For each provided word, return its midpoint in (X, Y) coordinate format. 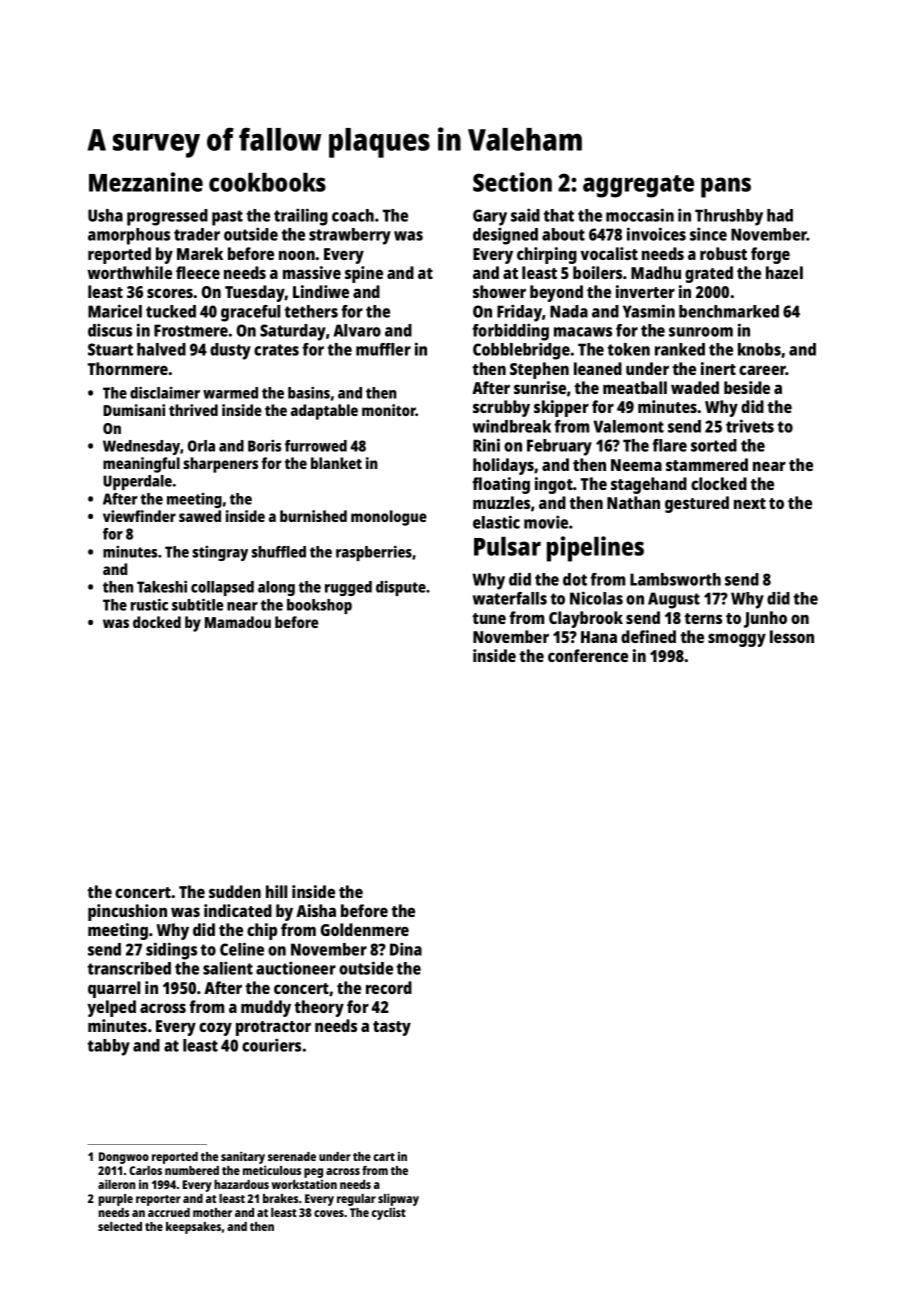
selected (120, 1226)
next (750, 503)
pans (726, 187)
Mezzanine (146, 182)
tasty (392, 1028)
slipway (398, 1199)
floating (501, 485)
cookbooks (267, 182)
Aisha (316, 910)
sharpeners (220, 465)
